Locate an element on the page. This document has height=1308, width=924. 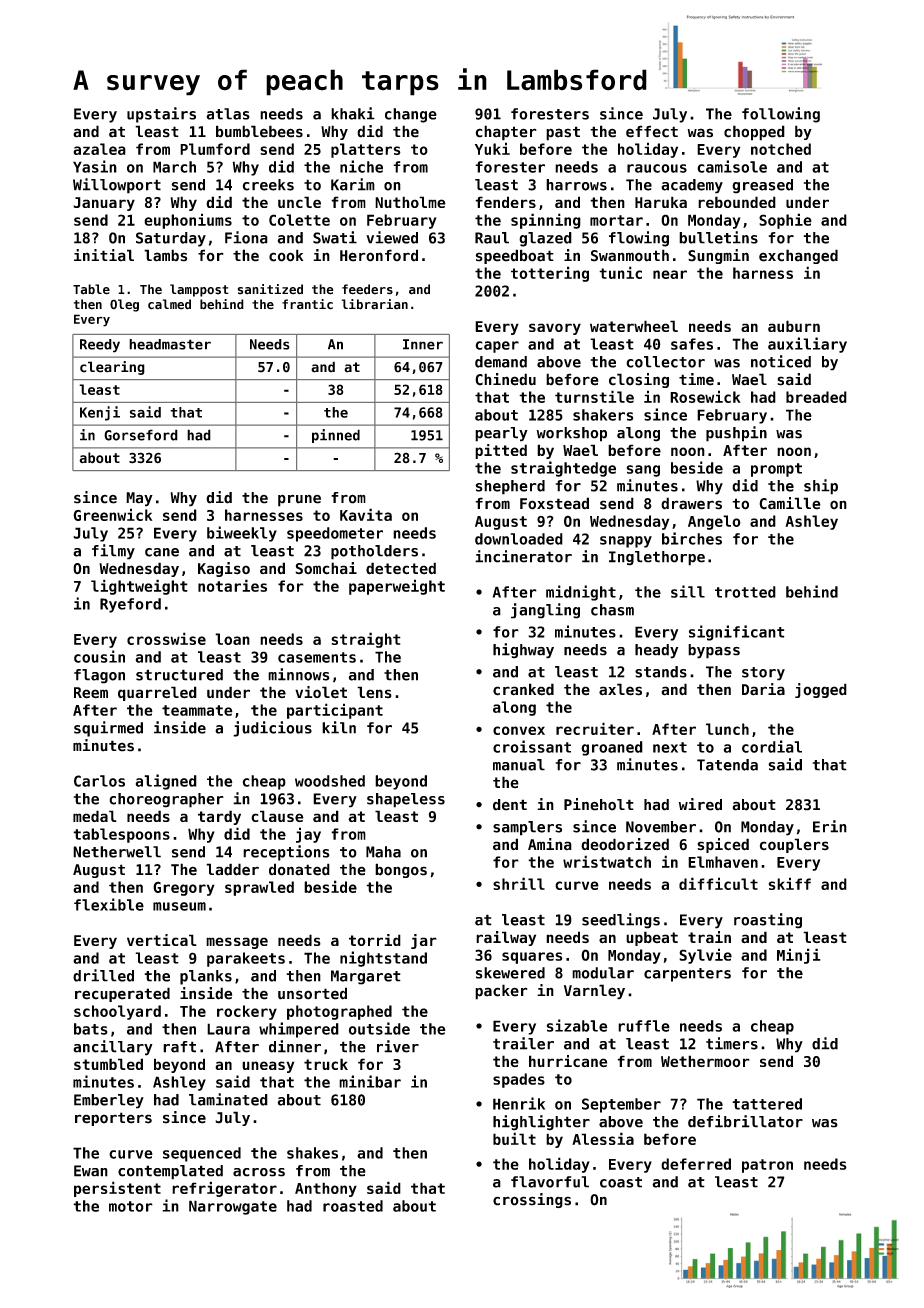
dent is located at coordinates (510, 805).
